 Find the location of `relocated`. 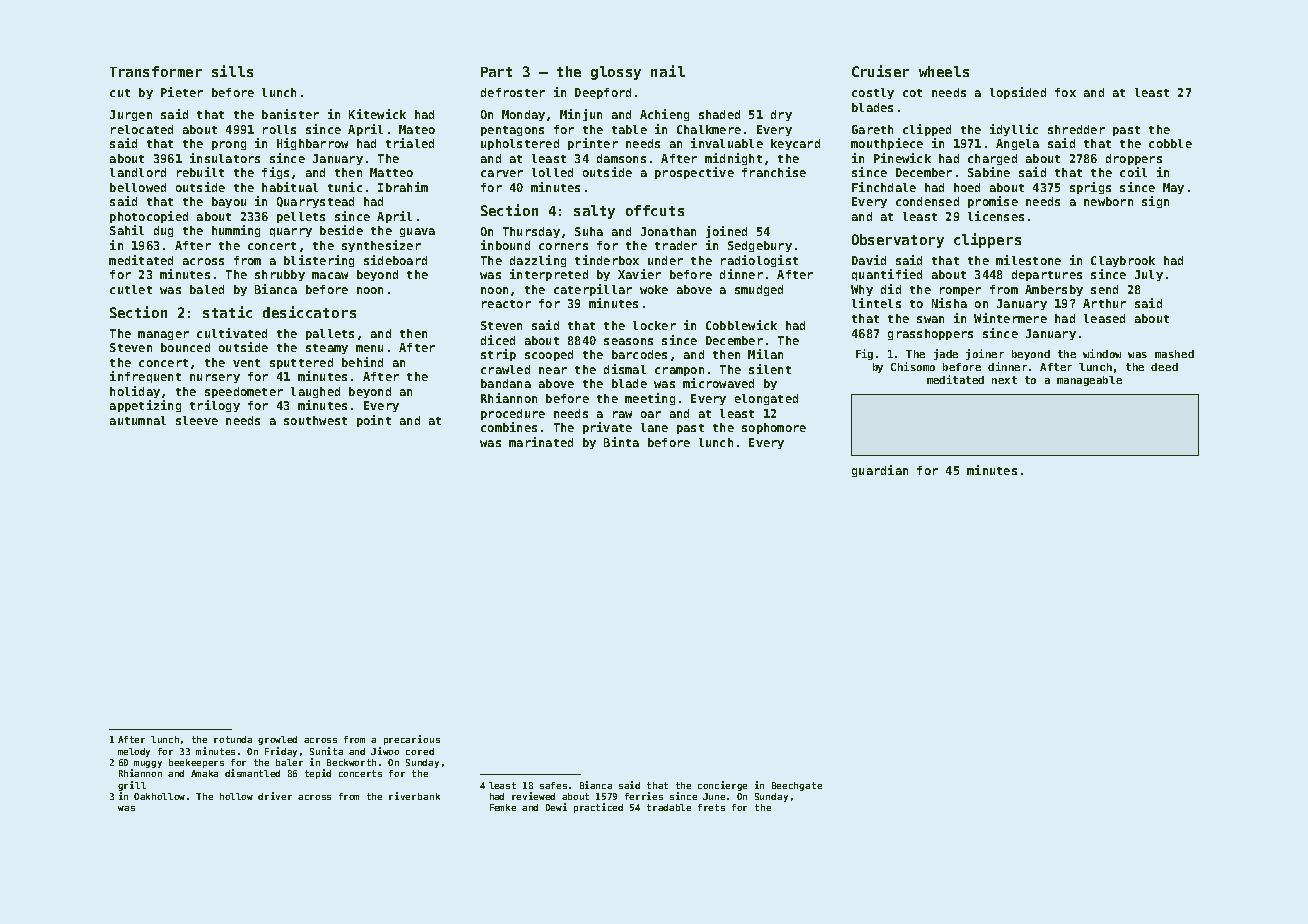

relocated is located at coordinates (142, 129).
